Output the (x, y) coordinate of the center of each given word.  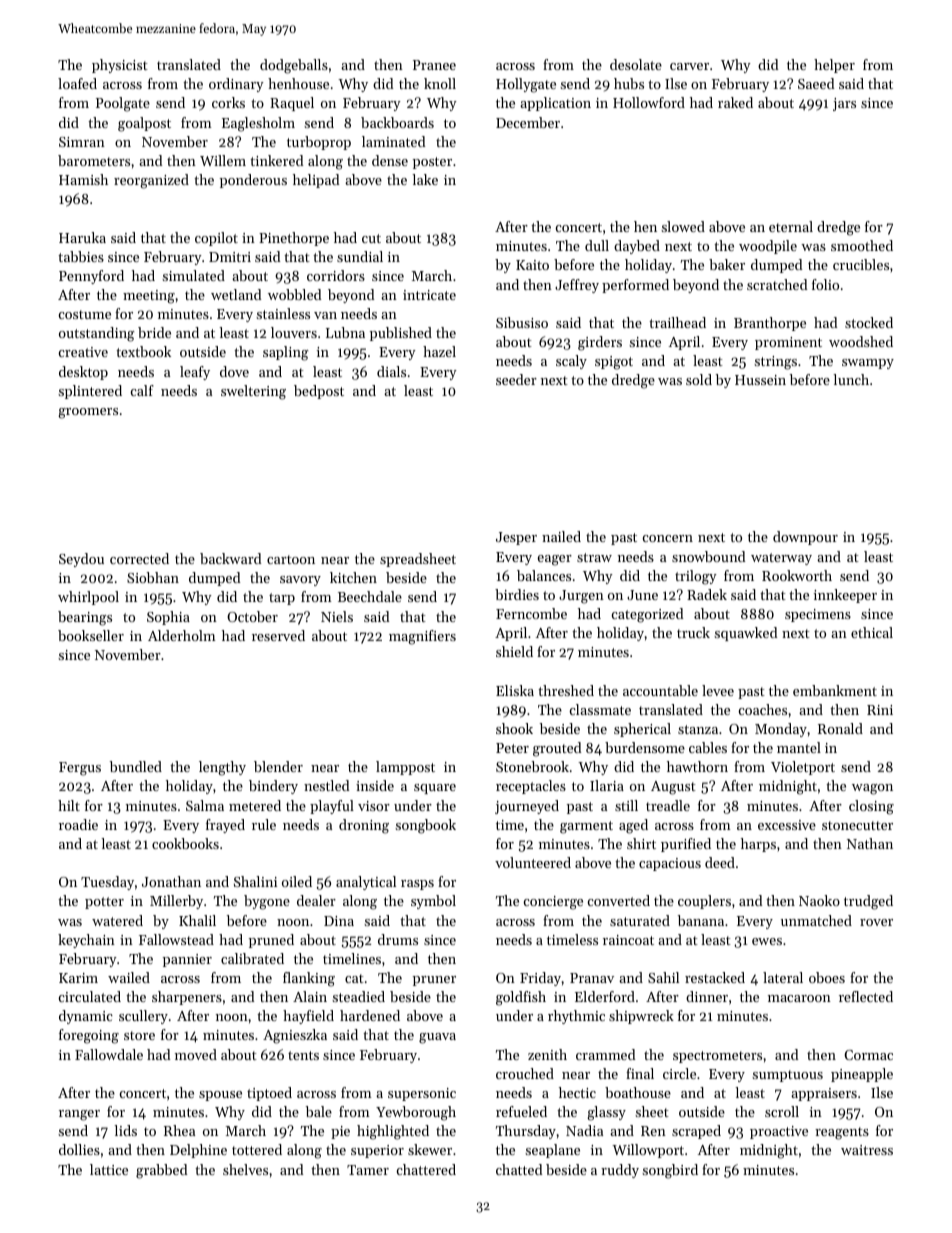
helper (834, 66)
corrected (139, 558)
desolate (636, 64)
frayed (225, 826)
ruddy (620, 1171)
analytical (366, 883)
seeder (516, 379)
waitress (867, 1150)
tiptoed (269, 1094)
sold (699, 379)
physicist (120, 66)
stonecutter (857, 825)
